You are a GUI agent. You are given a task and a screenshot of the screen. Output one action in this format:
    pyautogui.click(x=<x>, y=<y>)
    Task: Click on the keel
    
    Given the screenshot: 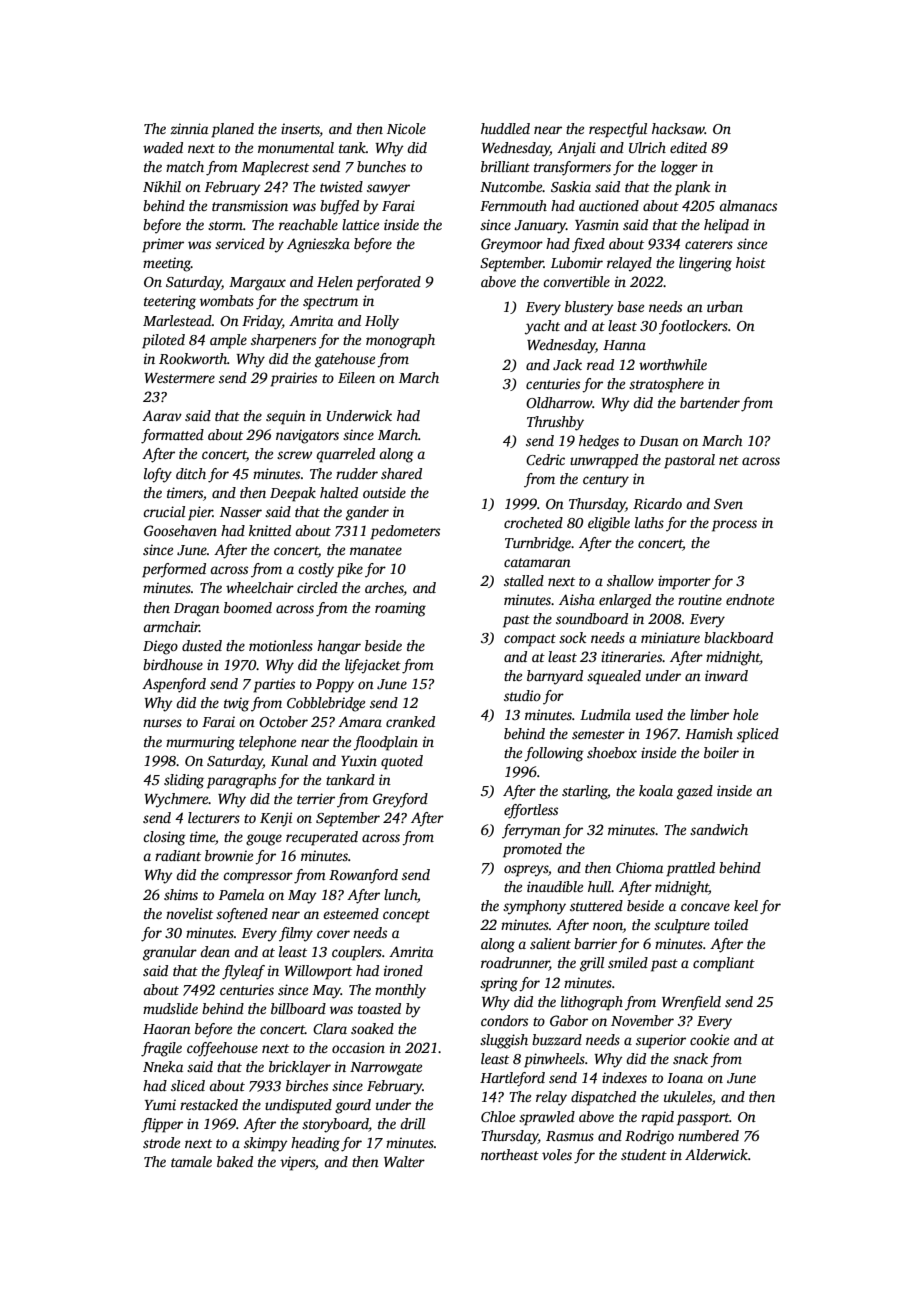 What is the action you would take?
    pyautogui.click(x=746, y=905)
